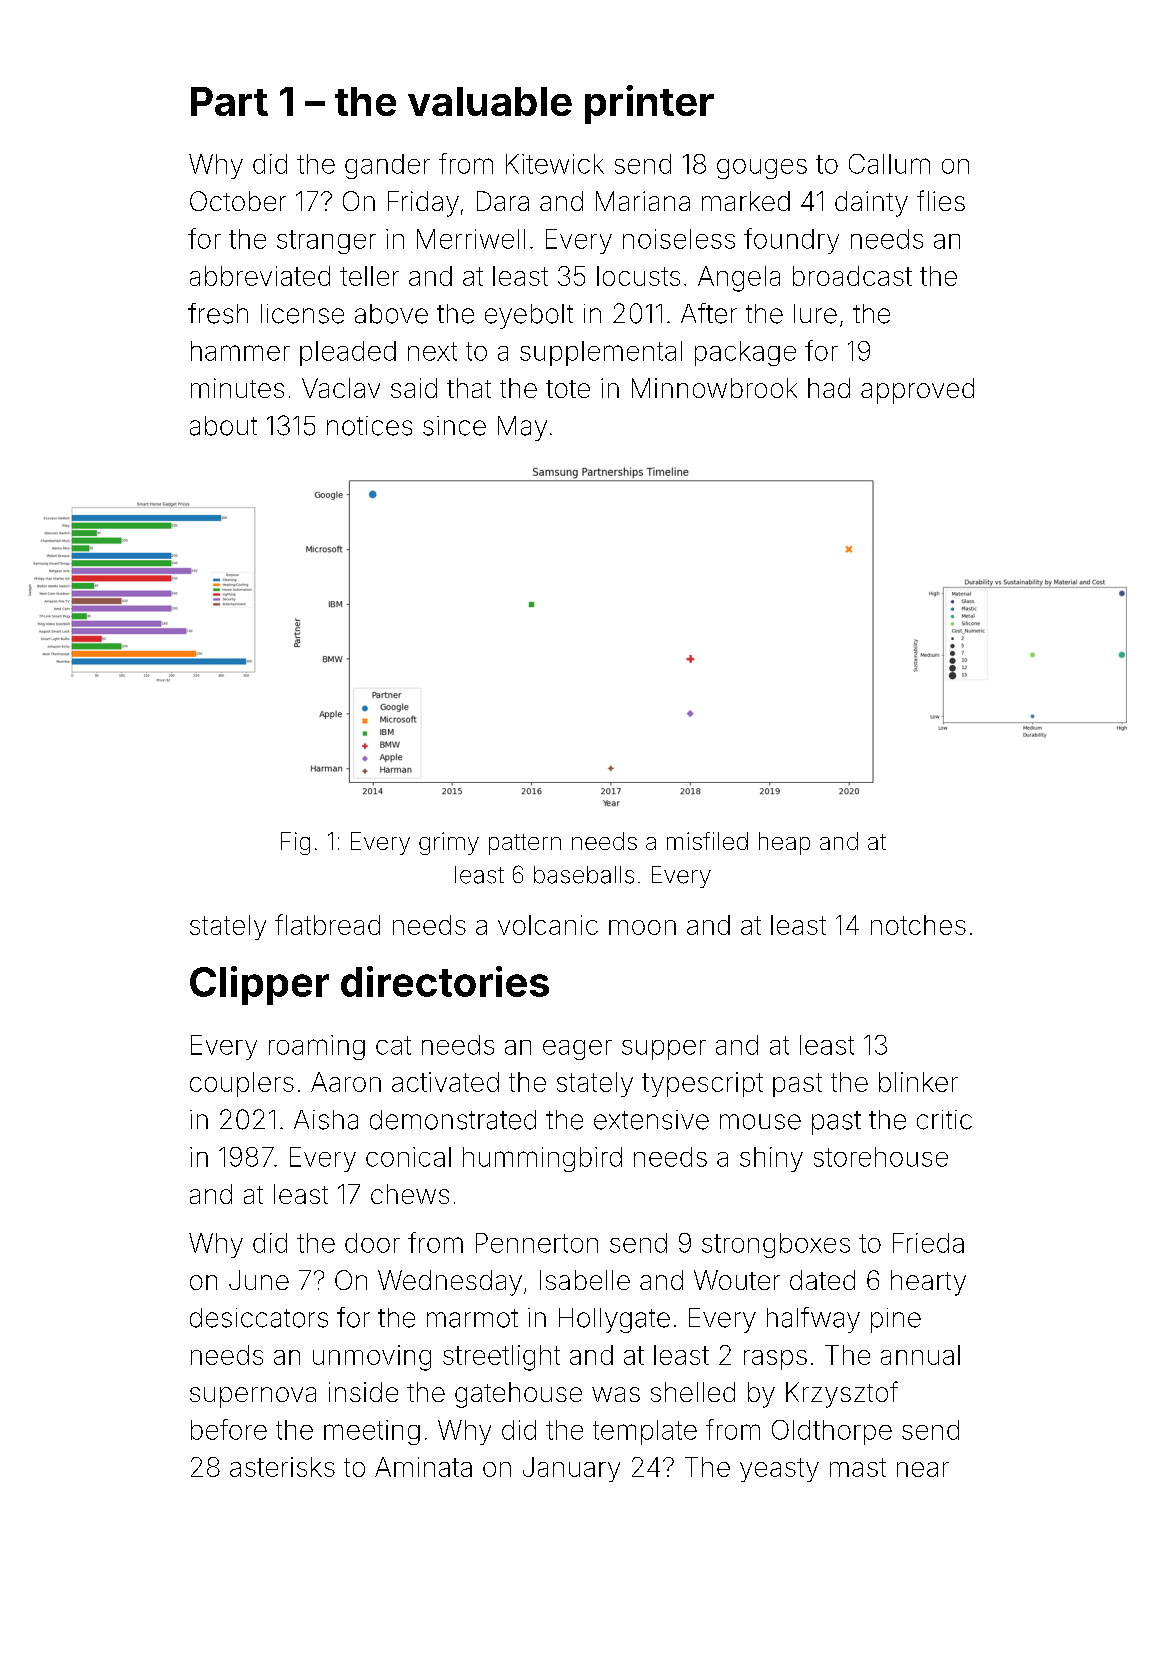 The image size is (1165, 1654). Describe the element at coordinates (327, 924) in the document. I see `flatbread` at that location.
